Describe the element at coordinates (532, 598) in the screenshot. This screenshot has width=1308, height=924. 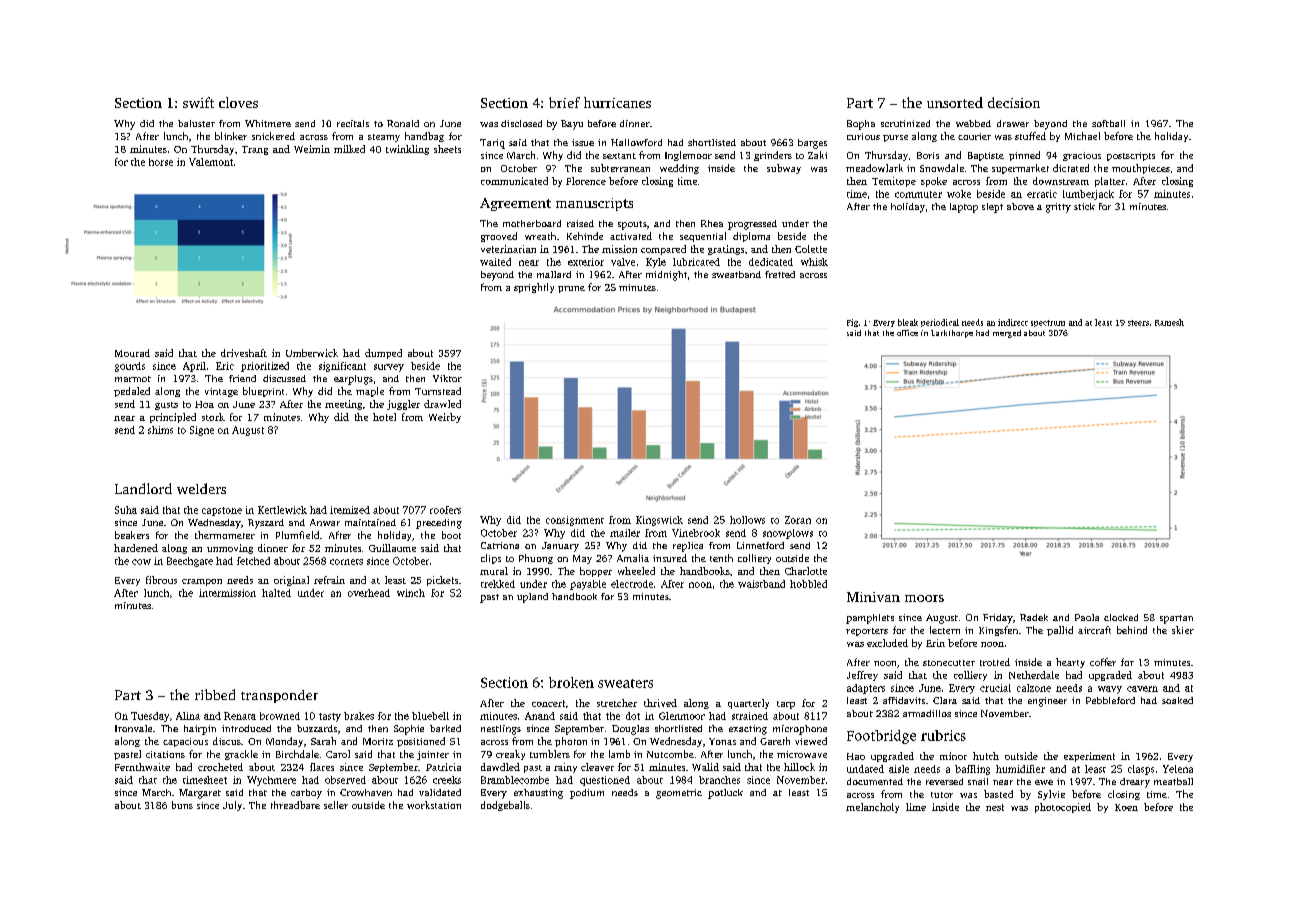
I see `upland` at that location.
